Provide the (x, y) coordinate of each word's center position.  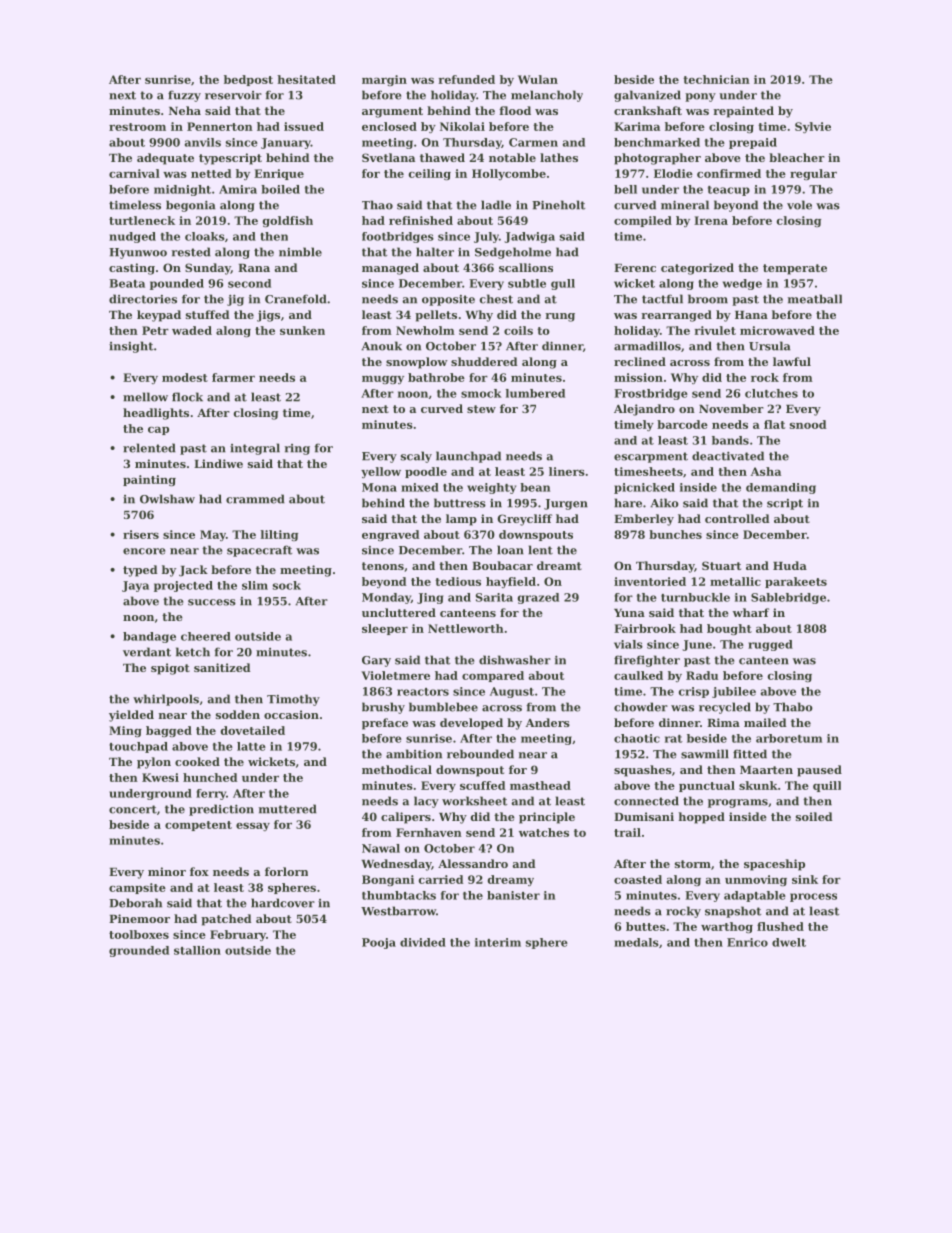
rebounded (480, 754)
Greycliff (525, 520)
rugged (770, 645)
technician (716, 79)
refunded (467, 79)
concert (133, 809)
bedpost (248, 80)
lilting (279, 535)
